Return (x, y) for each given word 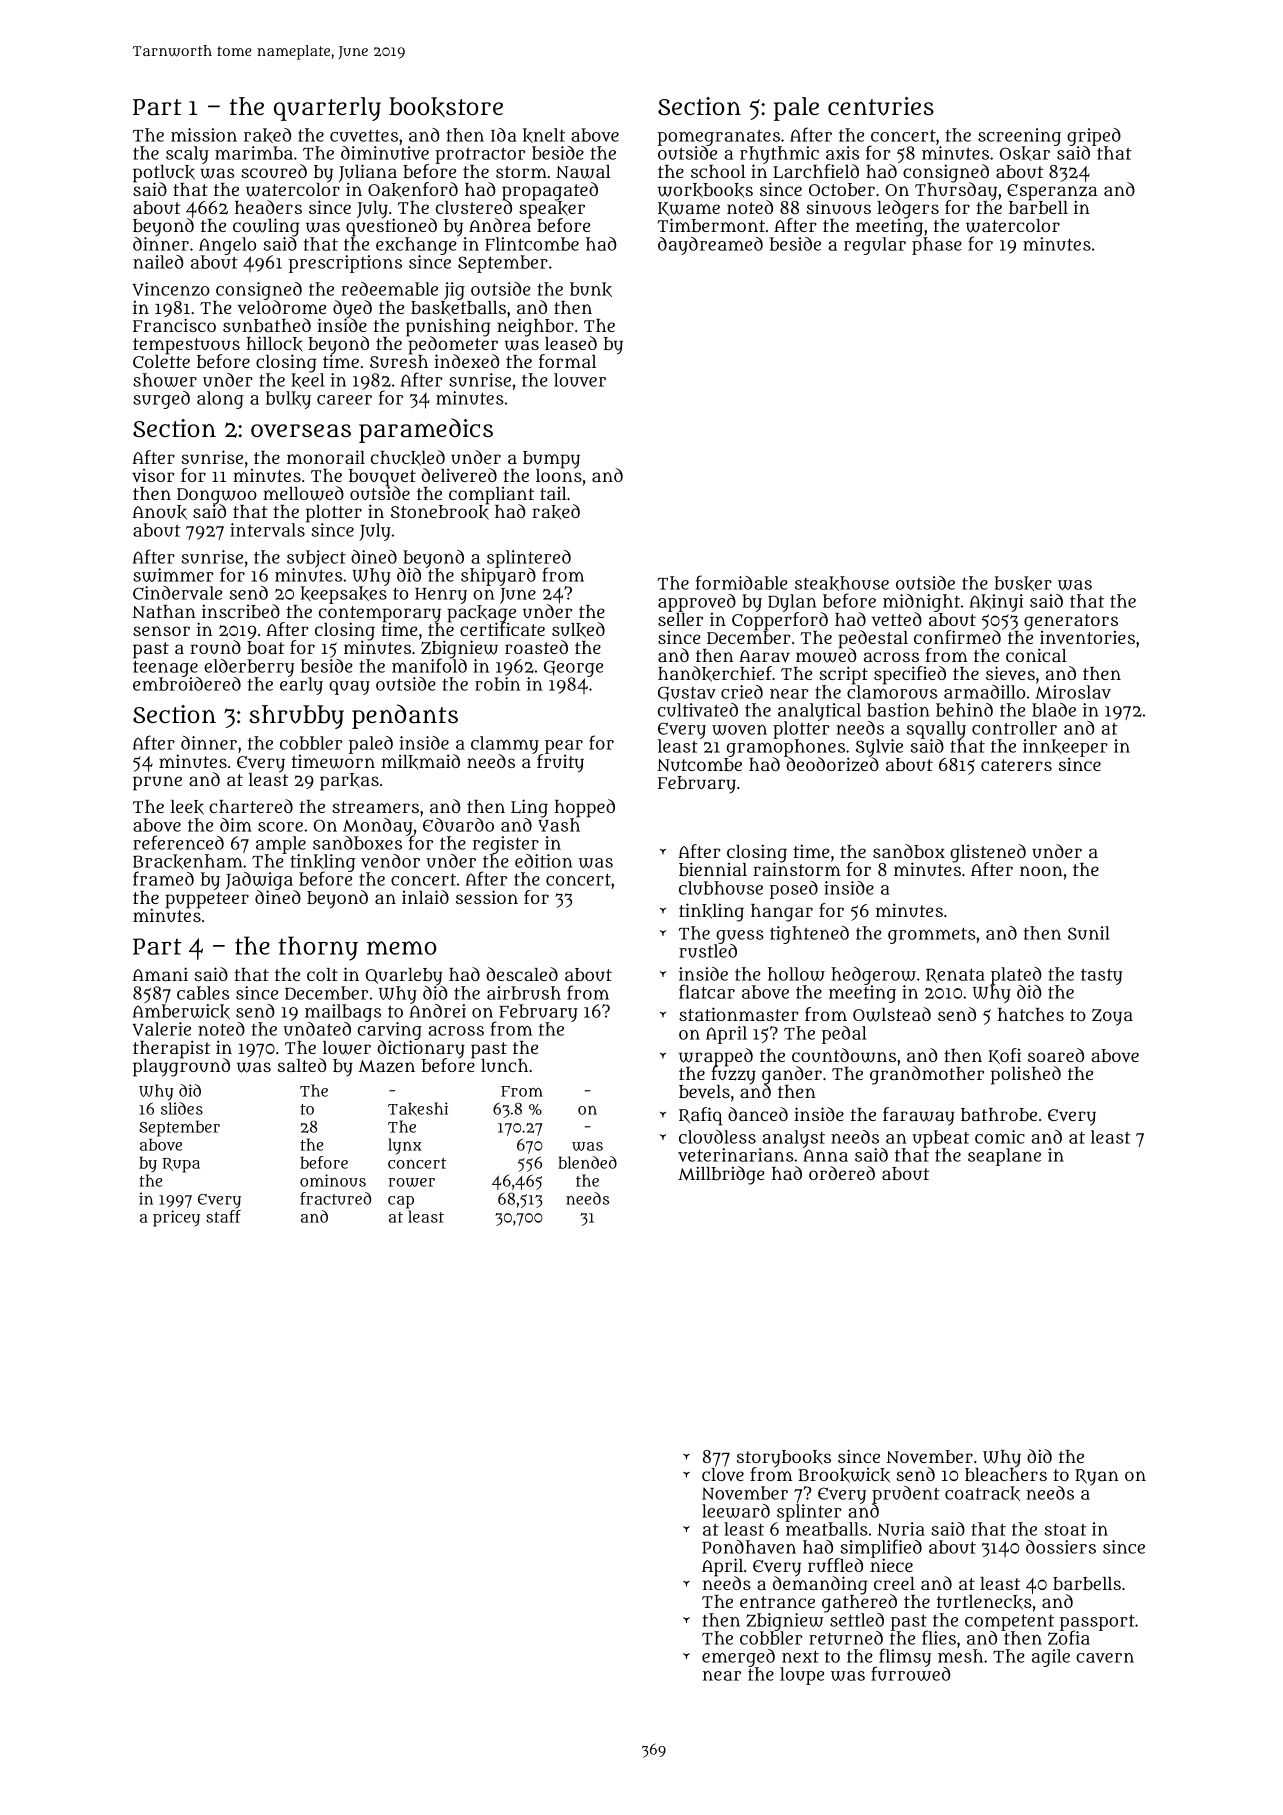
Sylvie (879, 748)
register (506, 845)
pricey (176, 1218)
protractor (480, 156)
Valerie (161, 1029)
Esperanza (1052, 192)
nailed (158, 262)
